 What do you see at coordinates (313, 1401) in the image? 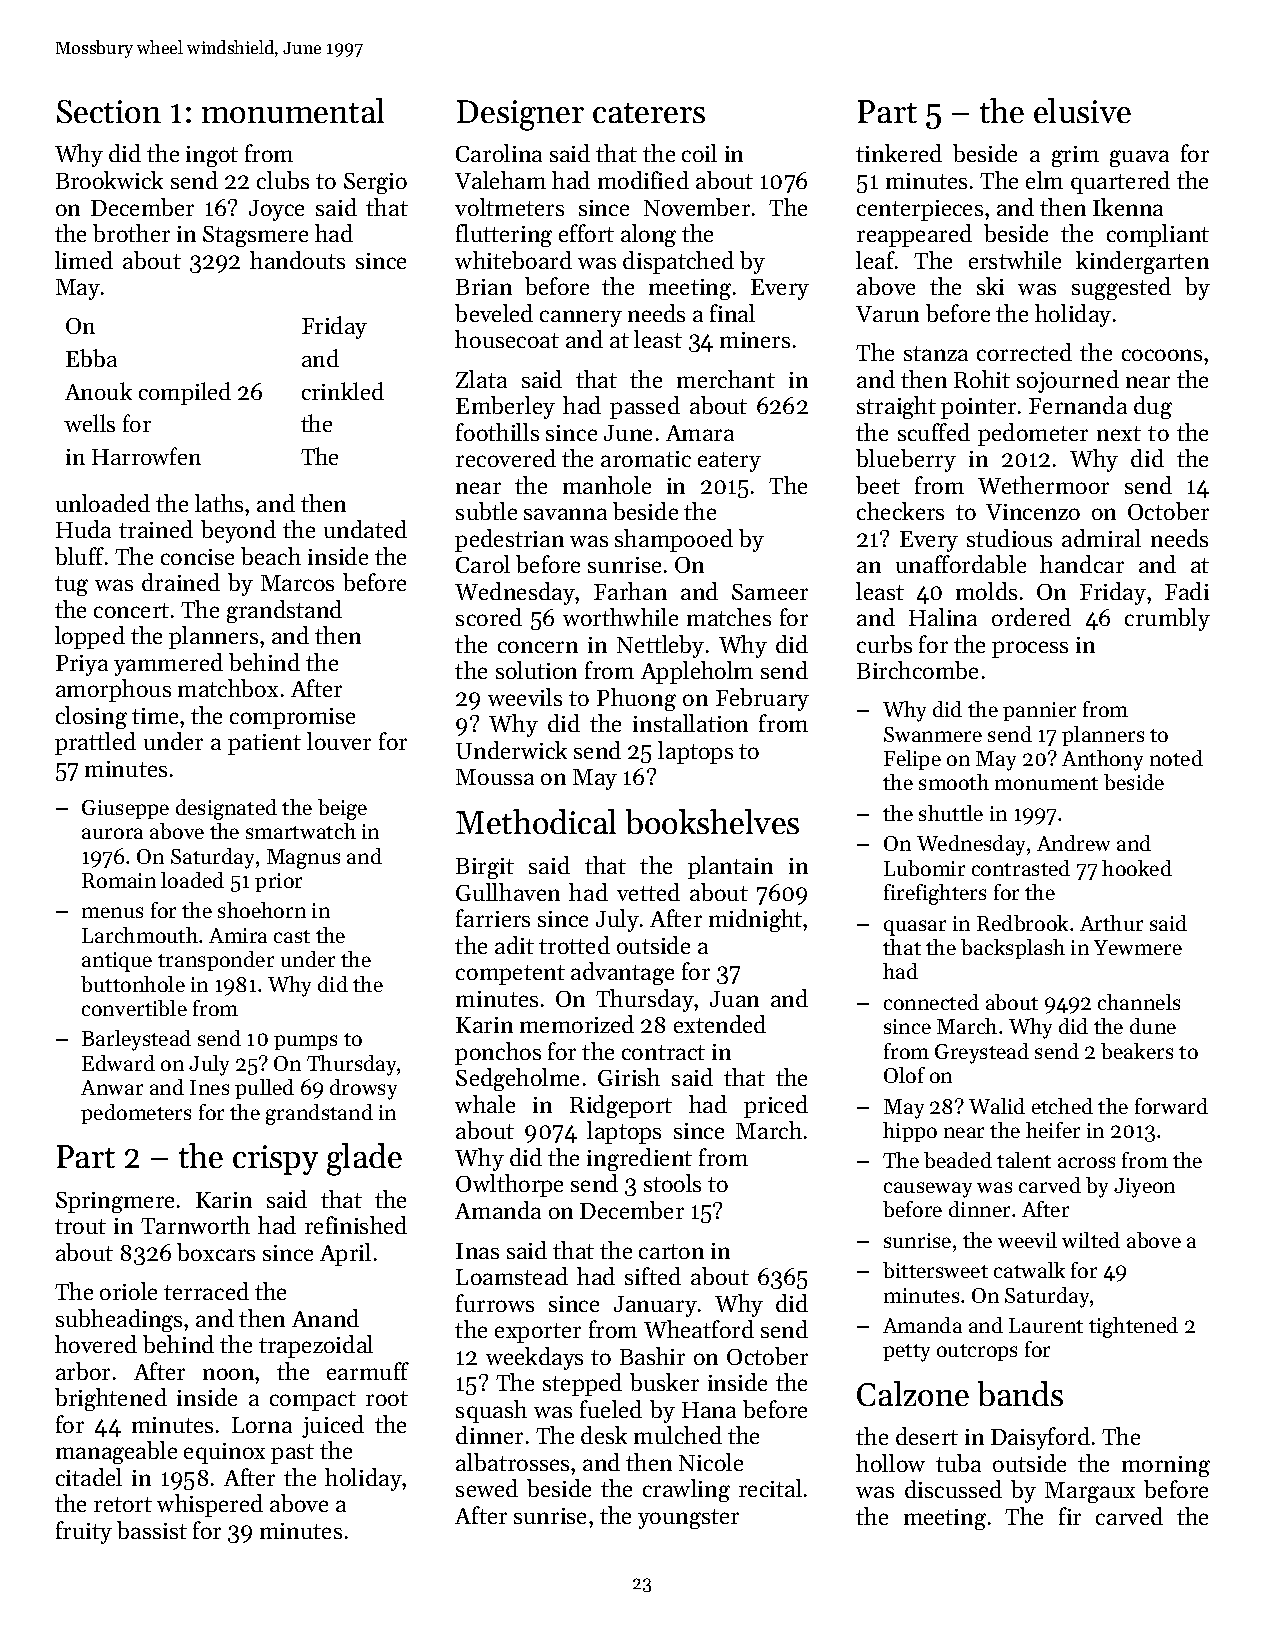
I see `compact` at bounding box center [313, 1401].
